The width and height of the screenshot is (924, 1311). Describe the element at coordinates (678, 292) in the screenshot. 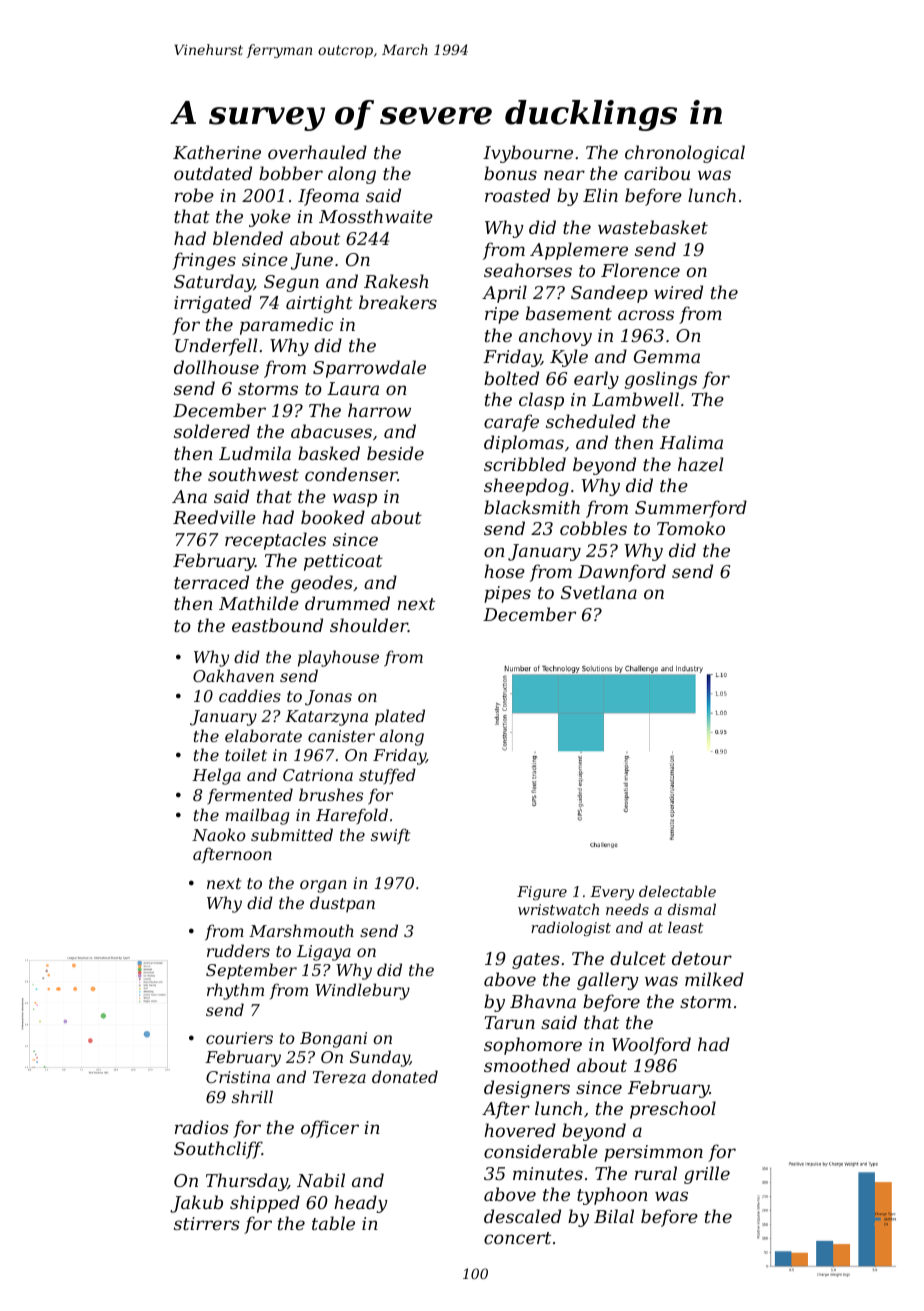

I see `wired` at that location.
